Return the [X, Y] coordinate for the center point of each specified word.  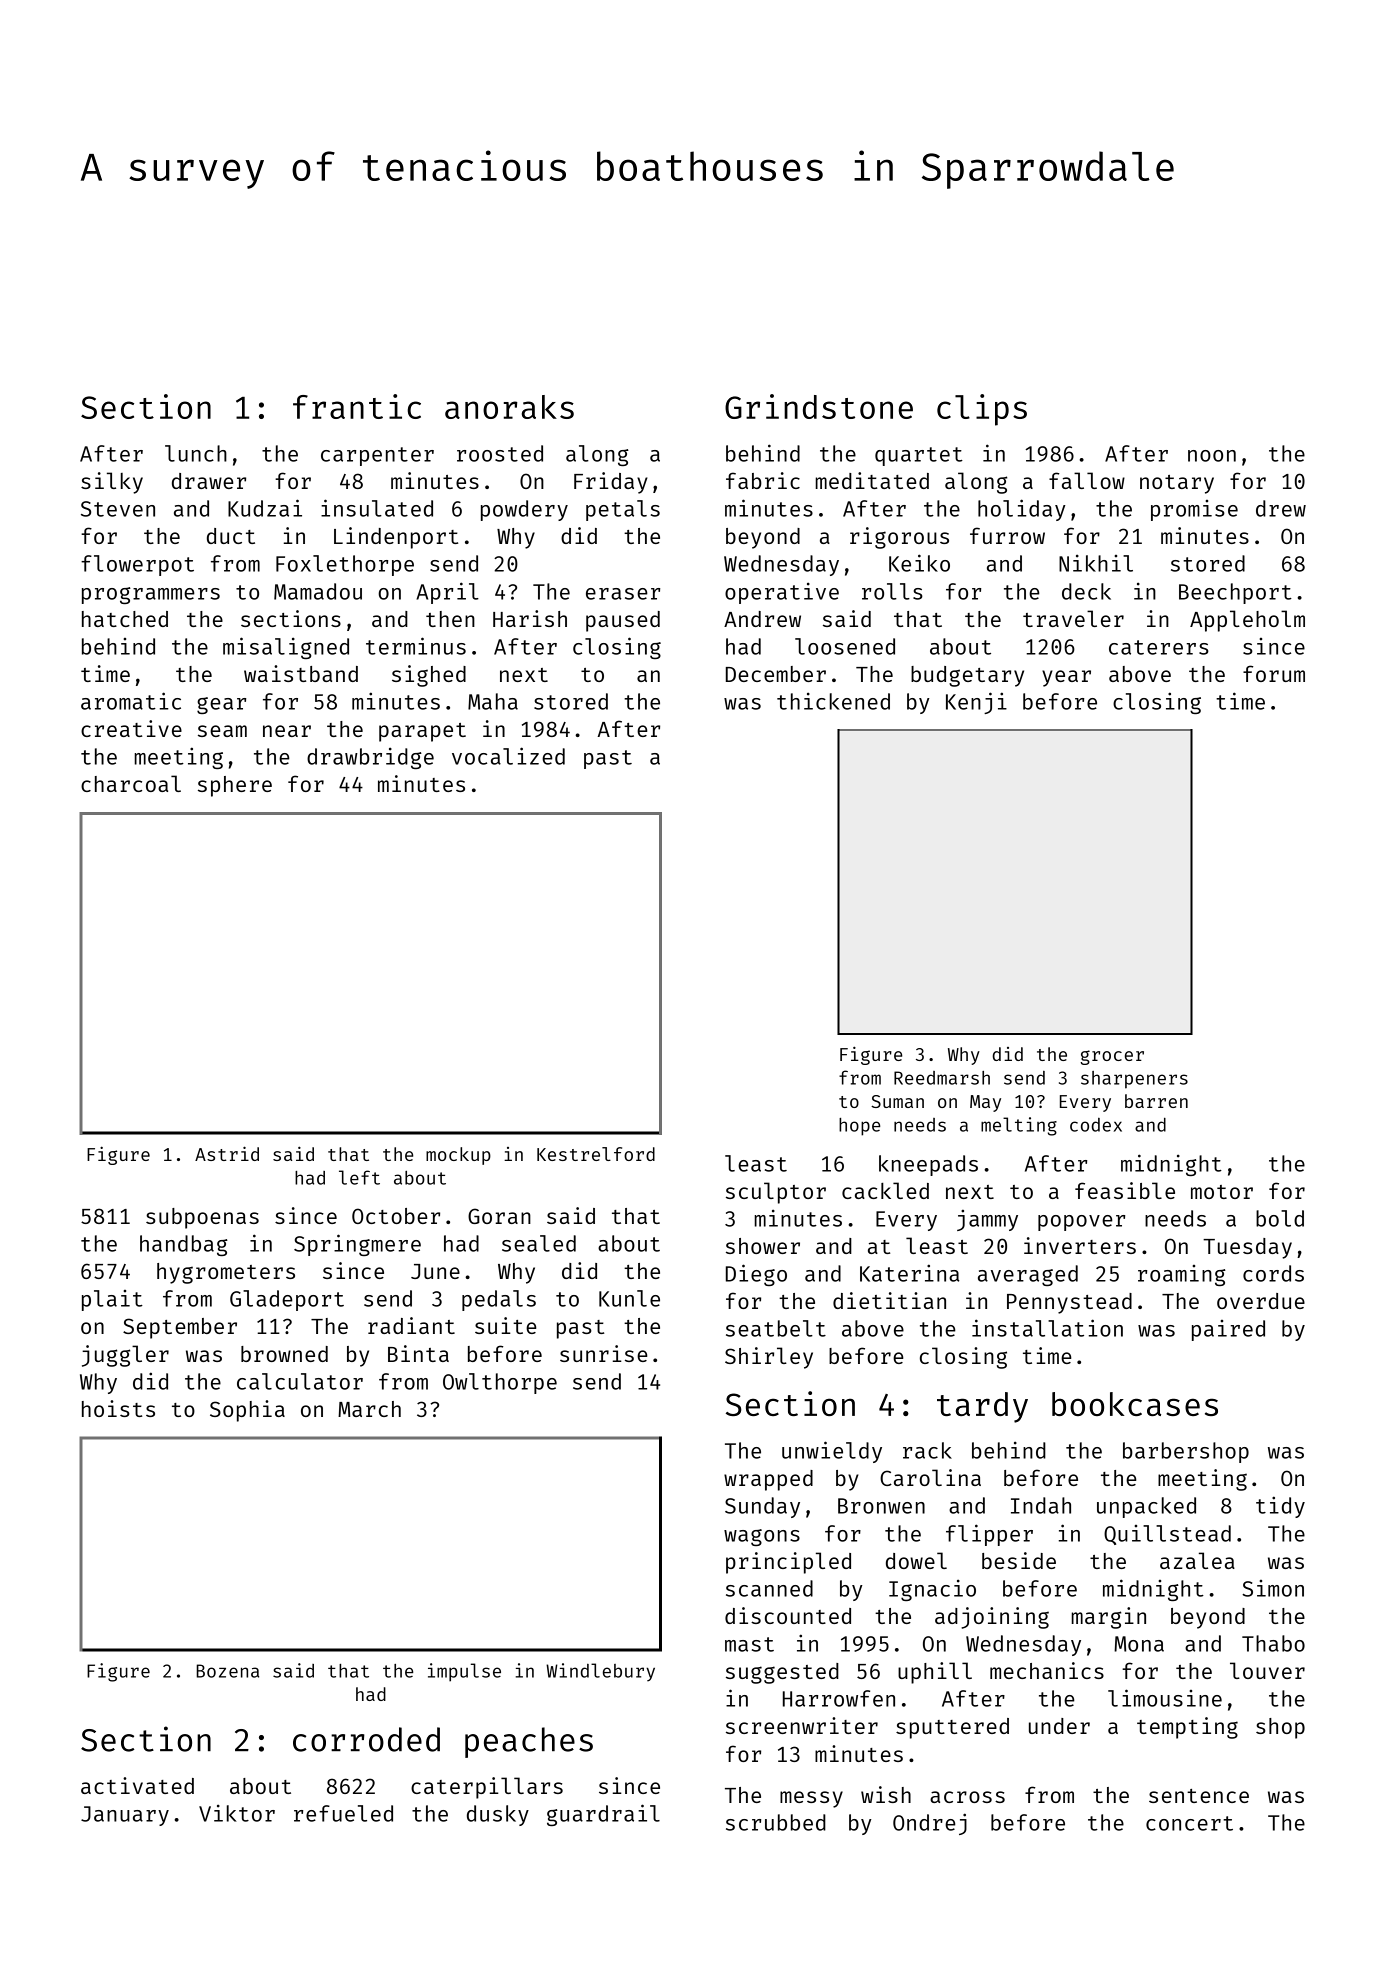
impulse [464, 1672]
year [1066, 678]
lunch [196, 453]
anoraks [509, 407]
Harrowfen [839, 1698]
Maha [493, 701]
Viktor [237, 1813]
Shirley [769, 1358]
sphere [235, 786]
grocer [1112, 1057]
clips [982, 410]
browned [284, 1354]
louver [1267, 1670]
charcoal [131, 783]
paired [1228, 1330]
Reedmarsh [942, 1078]
